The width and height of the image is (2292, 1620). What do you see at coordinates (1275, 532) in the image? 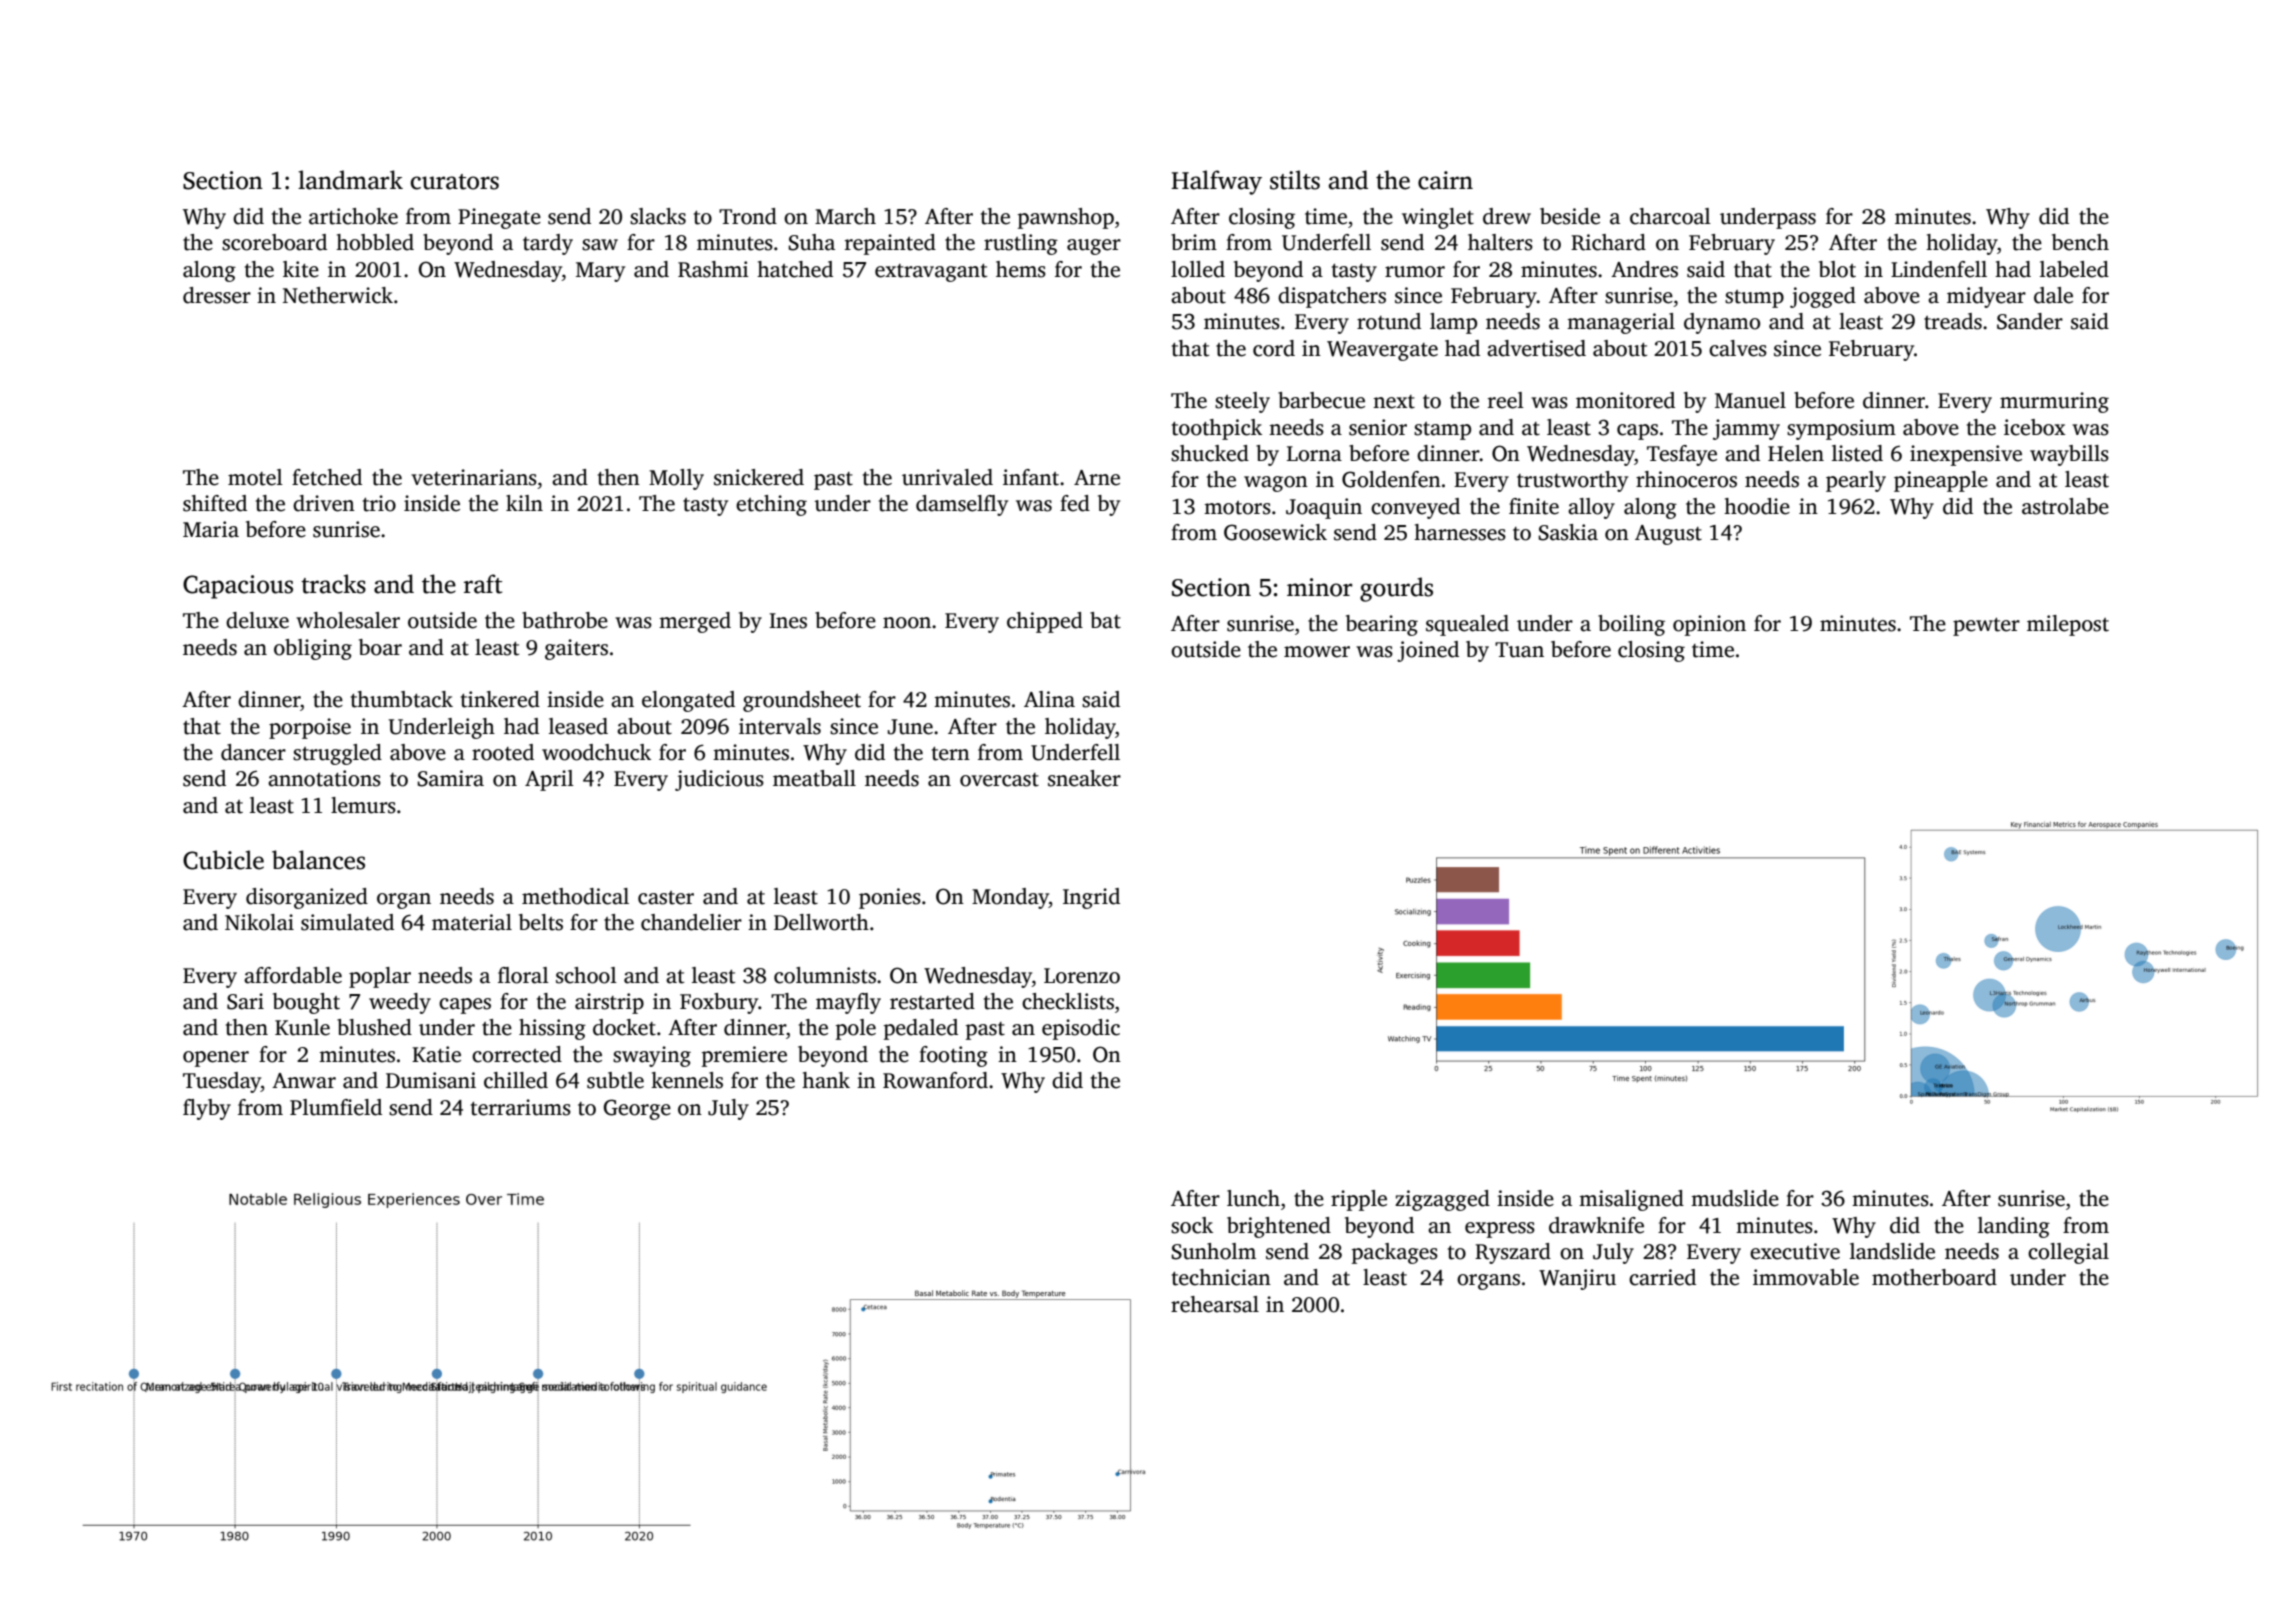
I see `Goosewick` at bounding box center [1275, 532].
